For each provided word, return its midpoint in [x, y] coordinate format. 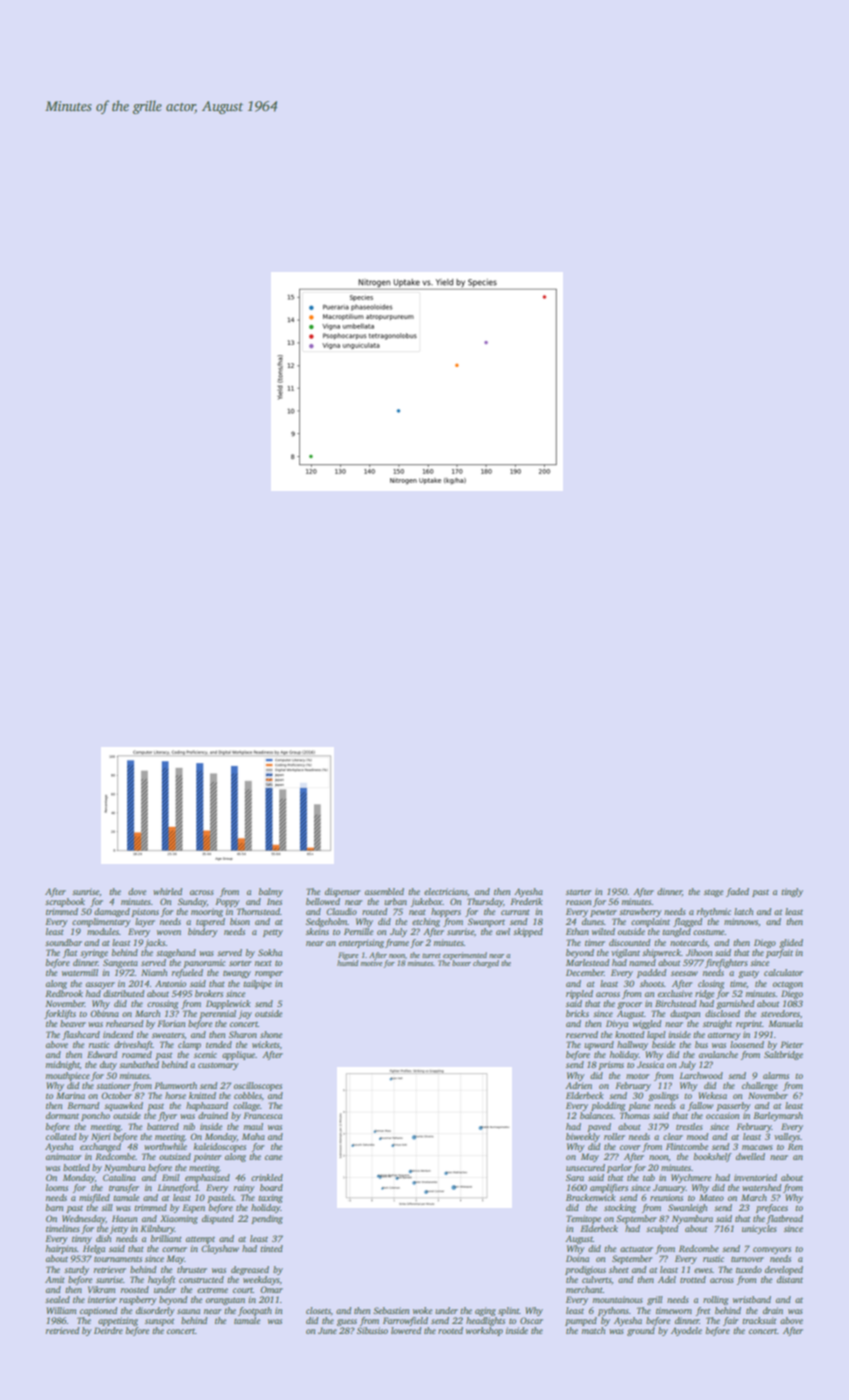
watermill [80, 972]
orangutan [225, 1301]
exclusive [675, 993]
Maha [253, 1136]
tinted [271, 1248]
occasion [722, 1115]
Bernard [83, 1105]
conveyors [772, 1250]
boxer [461, 963]
